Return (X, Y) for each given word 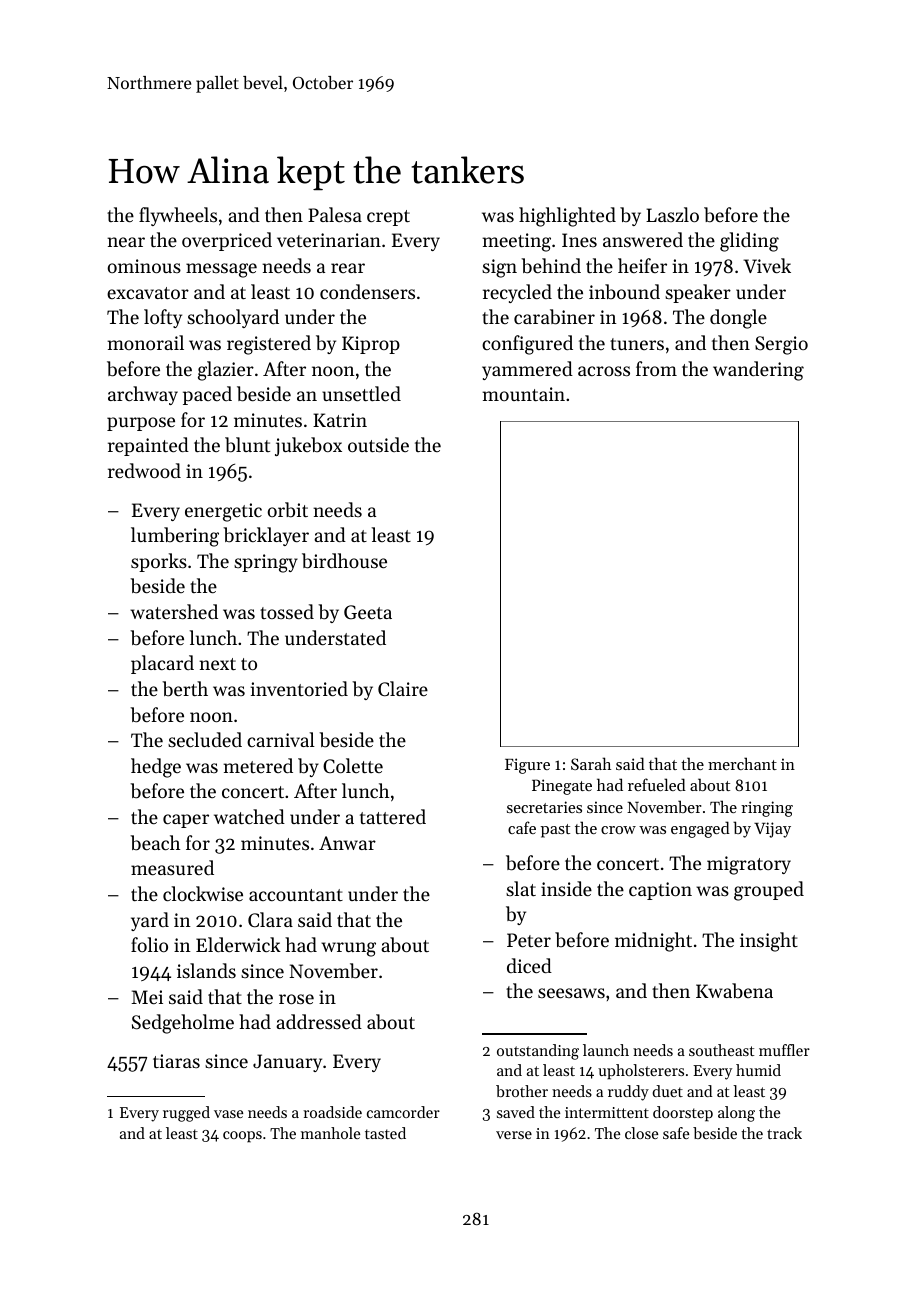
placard (162, 664)
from (656, 368)
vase (228, 1114)
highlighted (567, 217)
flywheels (178, 216)
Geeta (368, 612)
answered (643, 239)
